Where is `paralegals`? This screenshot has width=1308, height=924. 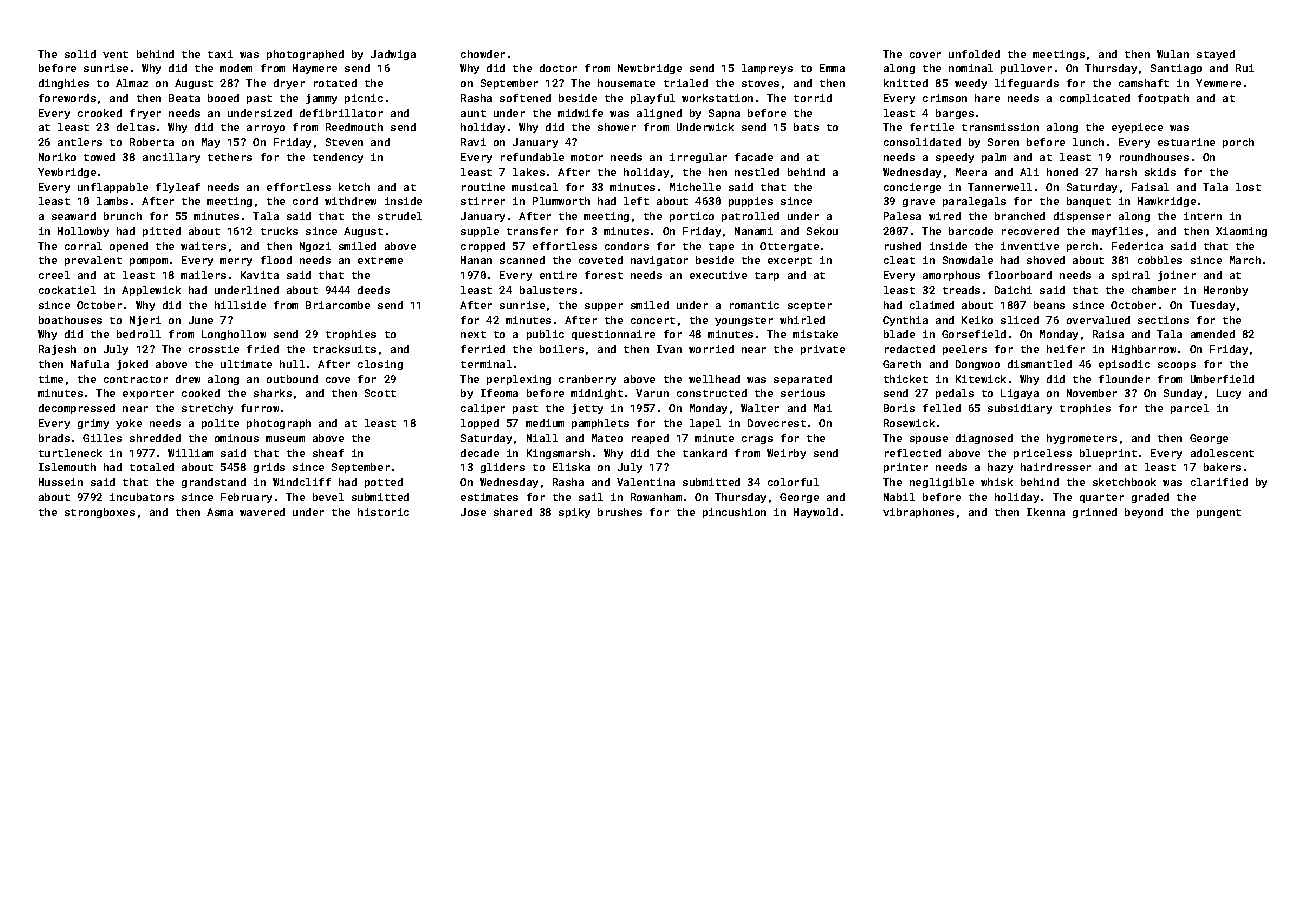
paralegals is located at coordinates (974, 202).
